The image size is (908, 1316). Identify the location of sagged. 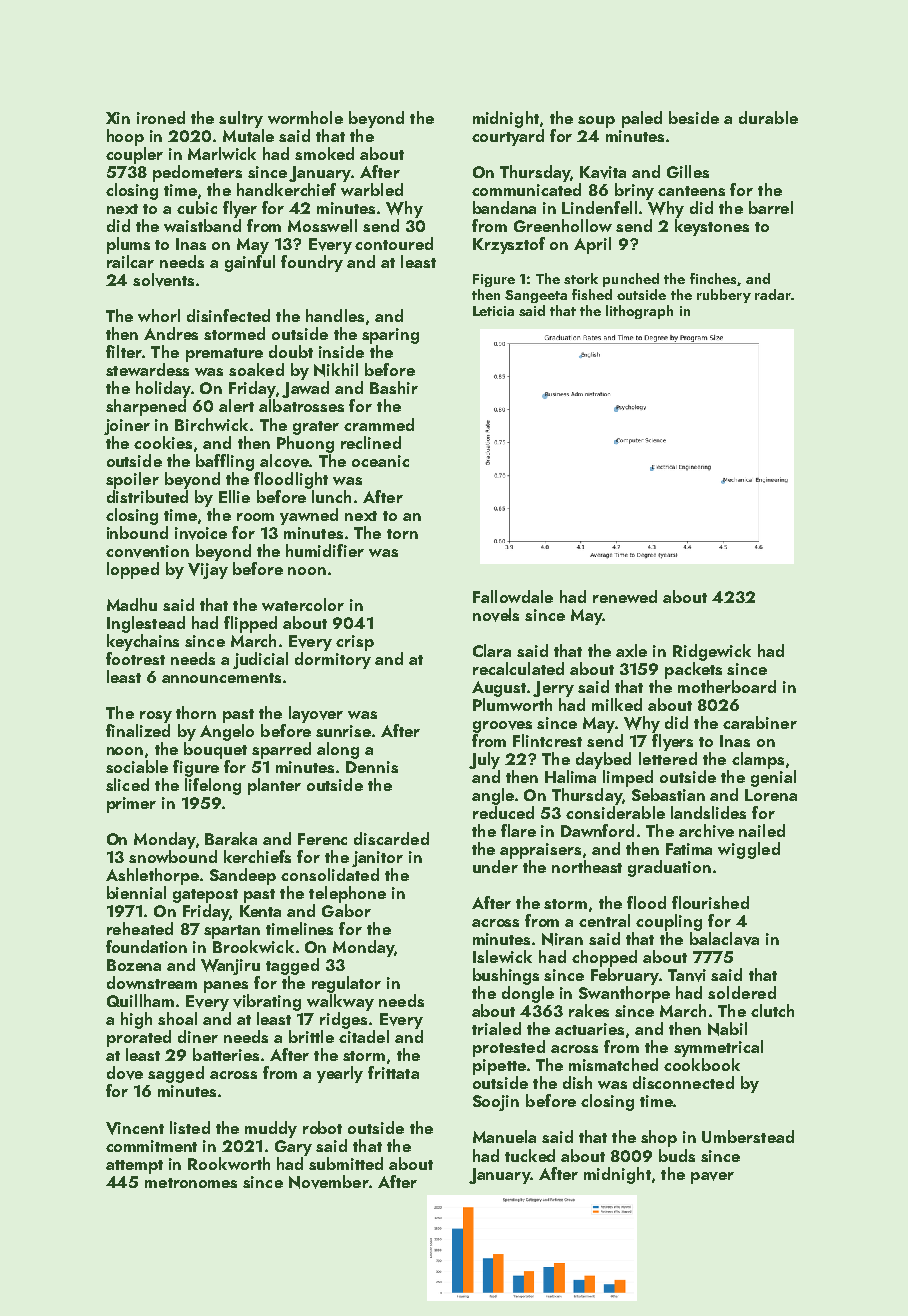
(176, 1074).
